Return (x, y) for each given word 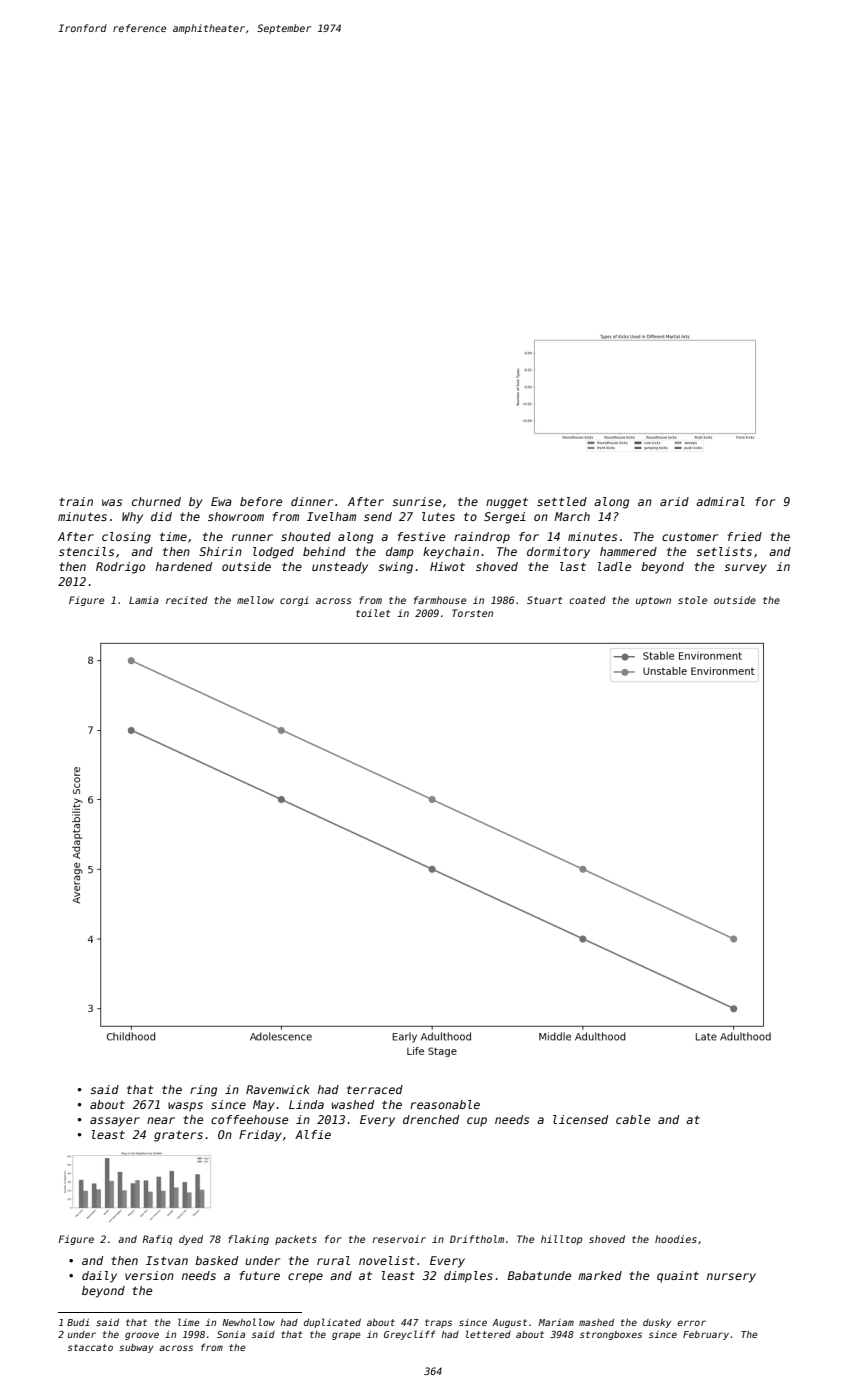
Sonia (231, 1334)
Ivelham (331, 516)
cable (633, 1119)
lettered (488, 1334)
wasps (185, 1107)
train (76, 501)
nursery (731, 1278)
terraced (375, 1089)
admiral (720, 501)
